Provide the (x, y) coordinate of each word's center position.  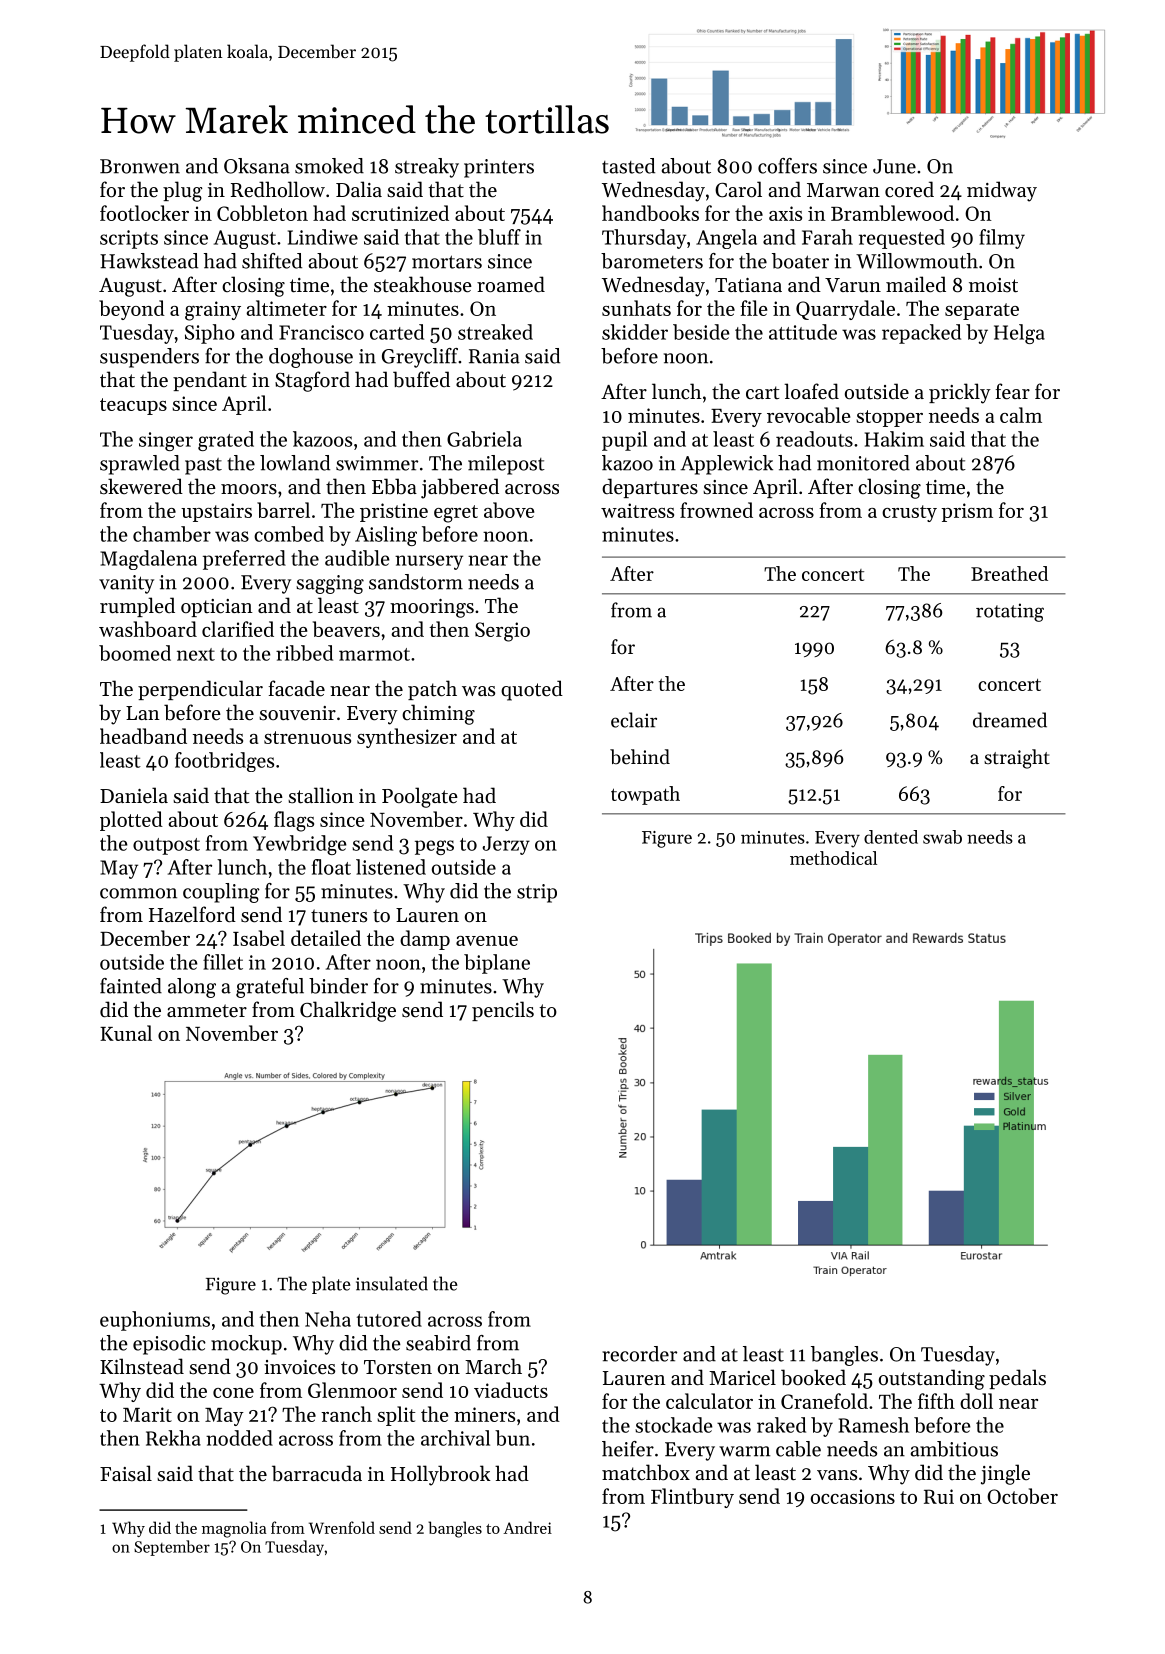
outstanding (932, 1379)
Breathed (1009, 573)
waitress (637, 510)
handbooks (650, 213)
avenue (487, 941)
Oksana (257, 166)
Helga (1019, 334)
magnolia (234, 1529)
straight (1017, 759)
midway (1002, 191)
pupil (624, 441)
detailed (326, 938)
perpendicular (200, 690)
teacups (133, 406)
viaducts (511, 1390)
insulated (392, 1283)
